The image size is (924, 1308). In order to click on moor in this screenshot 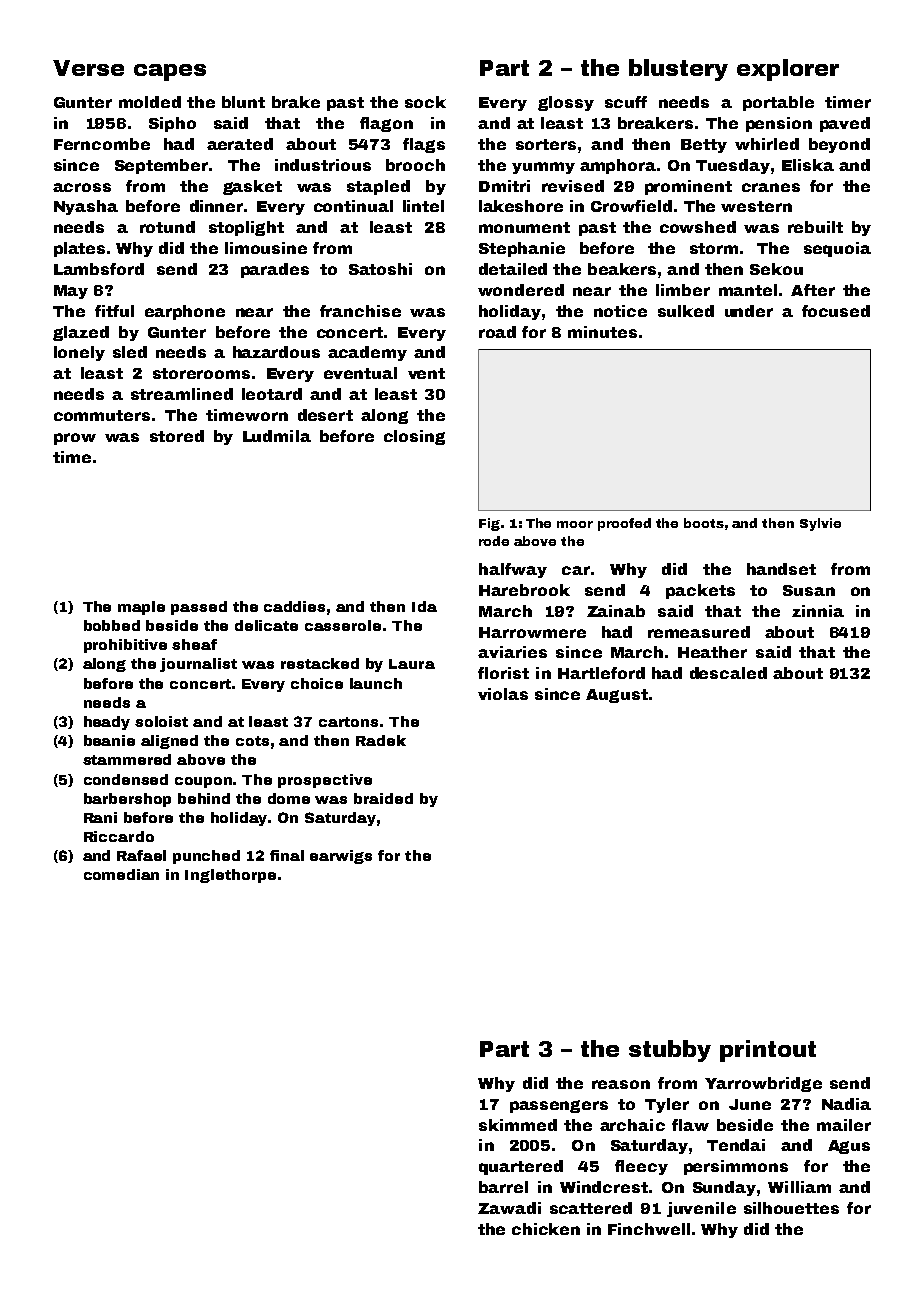, I will do `click(575, 524)`.
